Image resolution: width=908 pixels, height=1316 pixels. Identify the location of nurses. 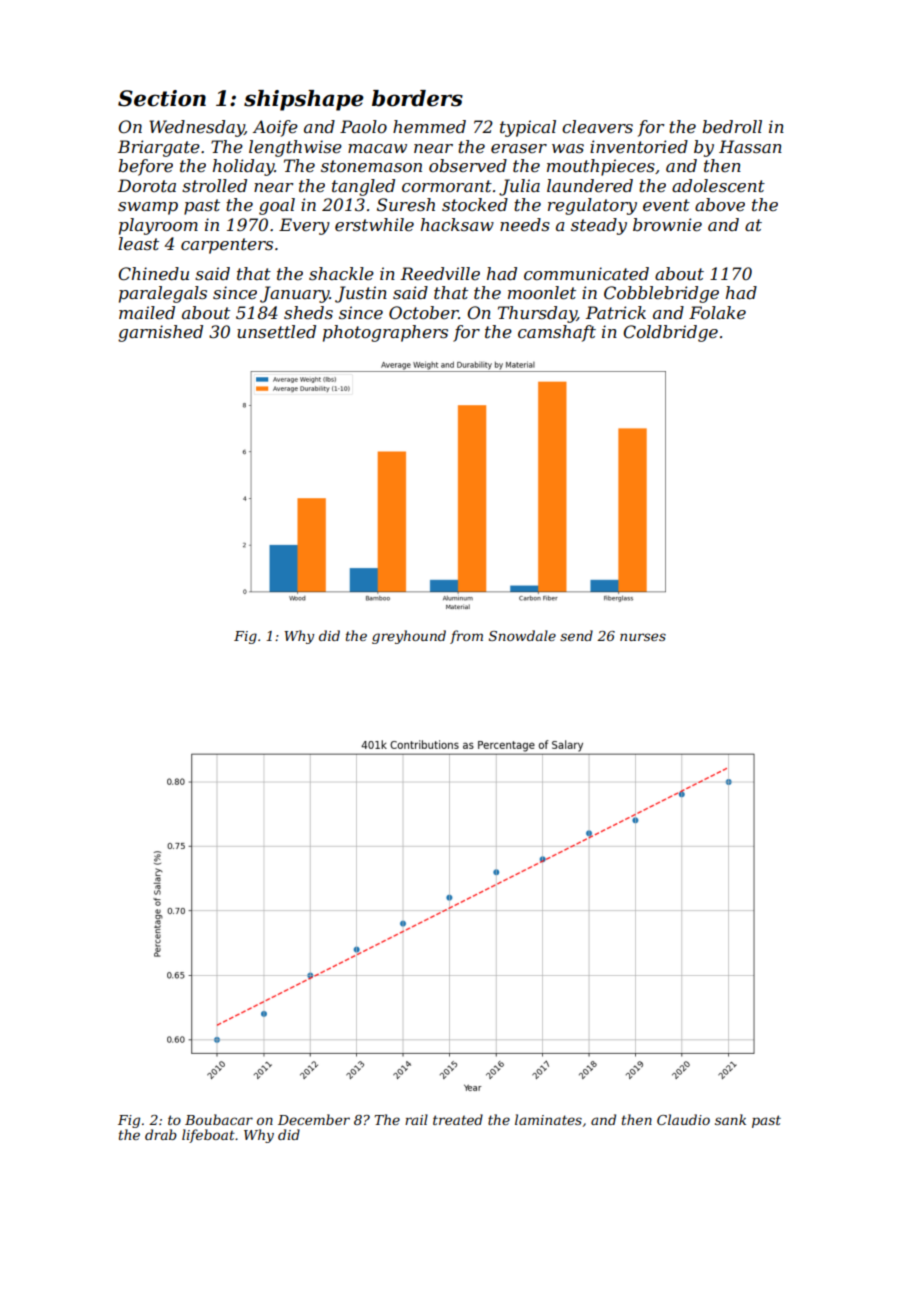
(643, 637).
